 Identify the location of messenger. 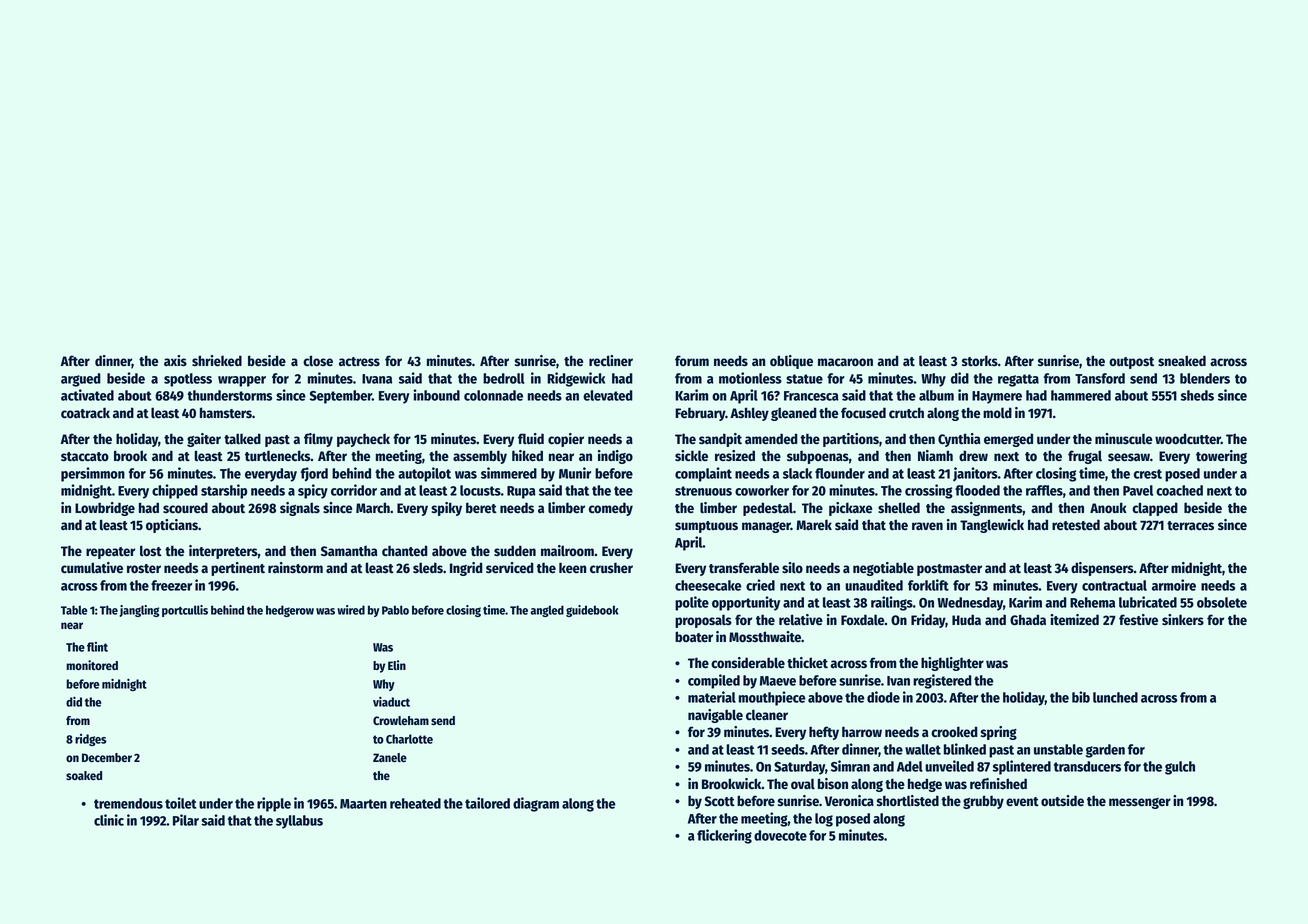
(1140, 803).
